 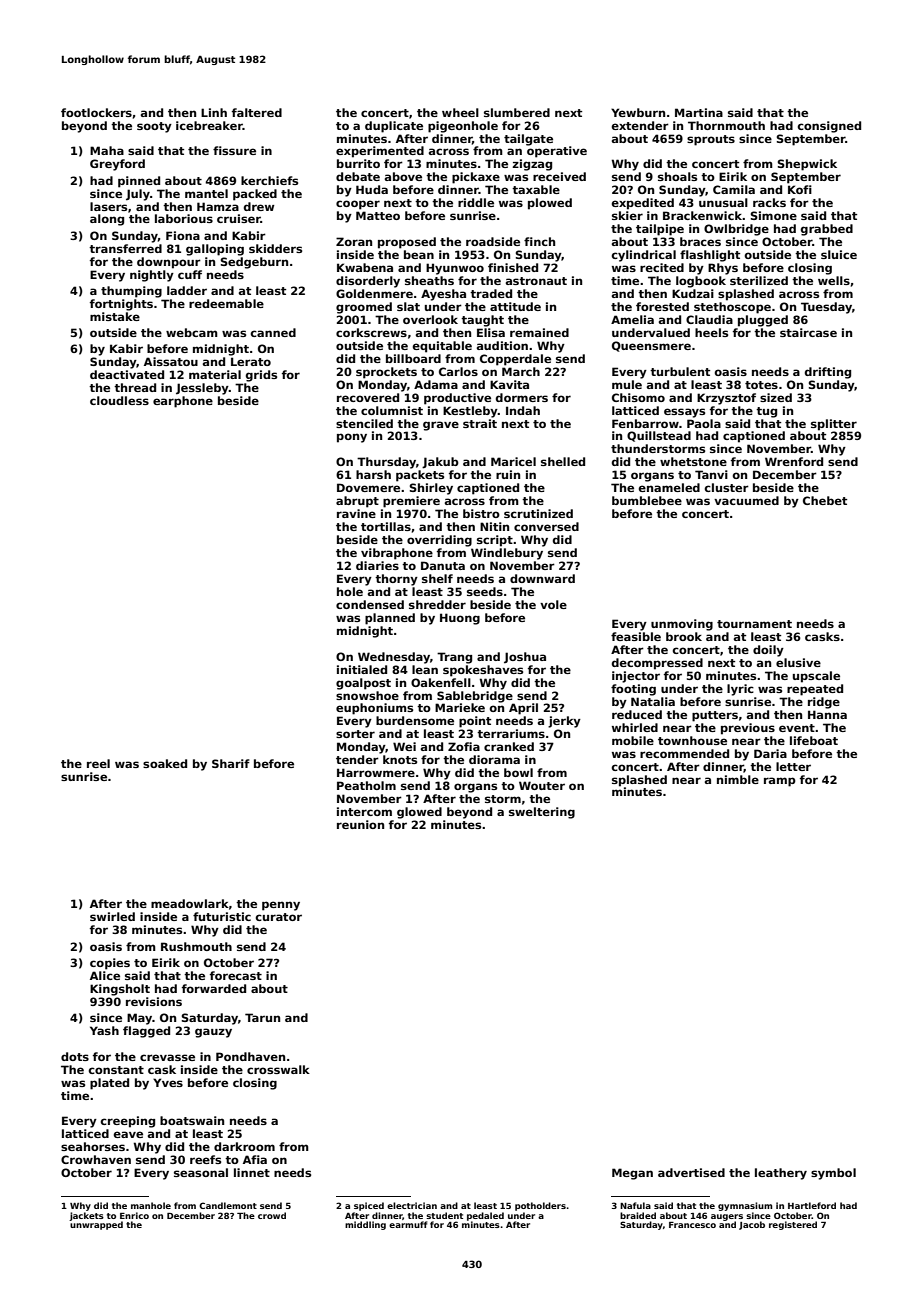 I want to click on Enrico, so click(x=134, y=1215).
